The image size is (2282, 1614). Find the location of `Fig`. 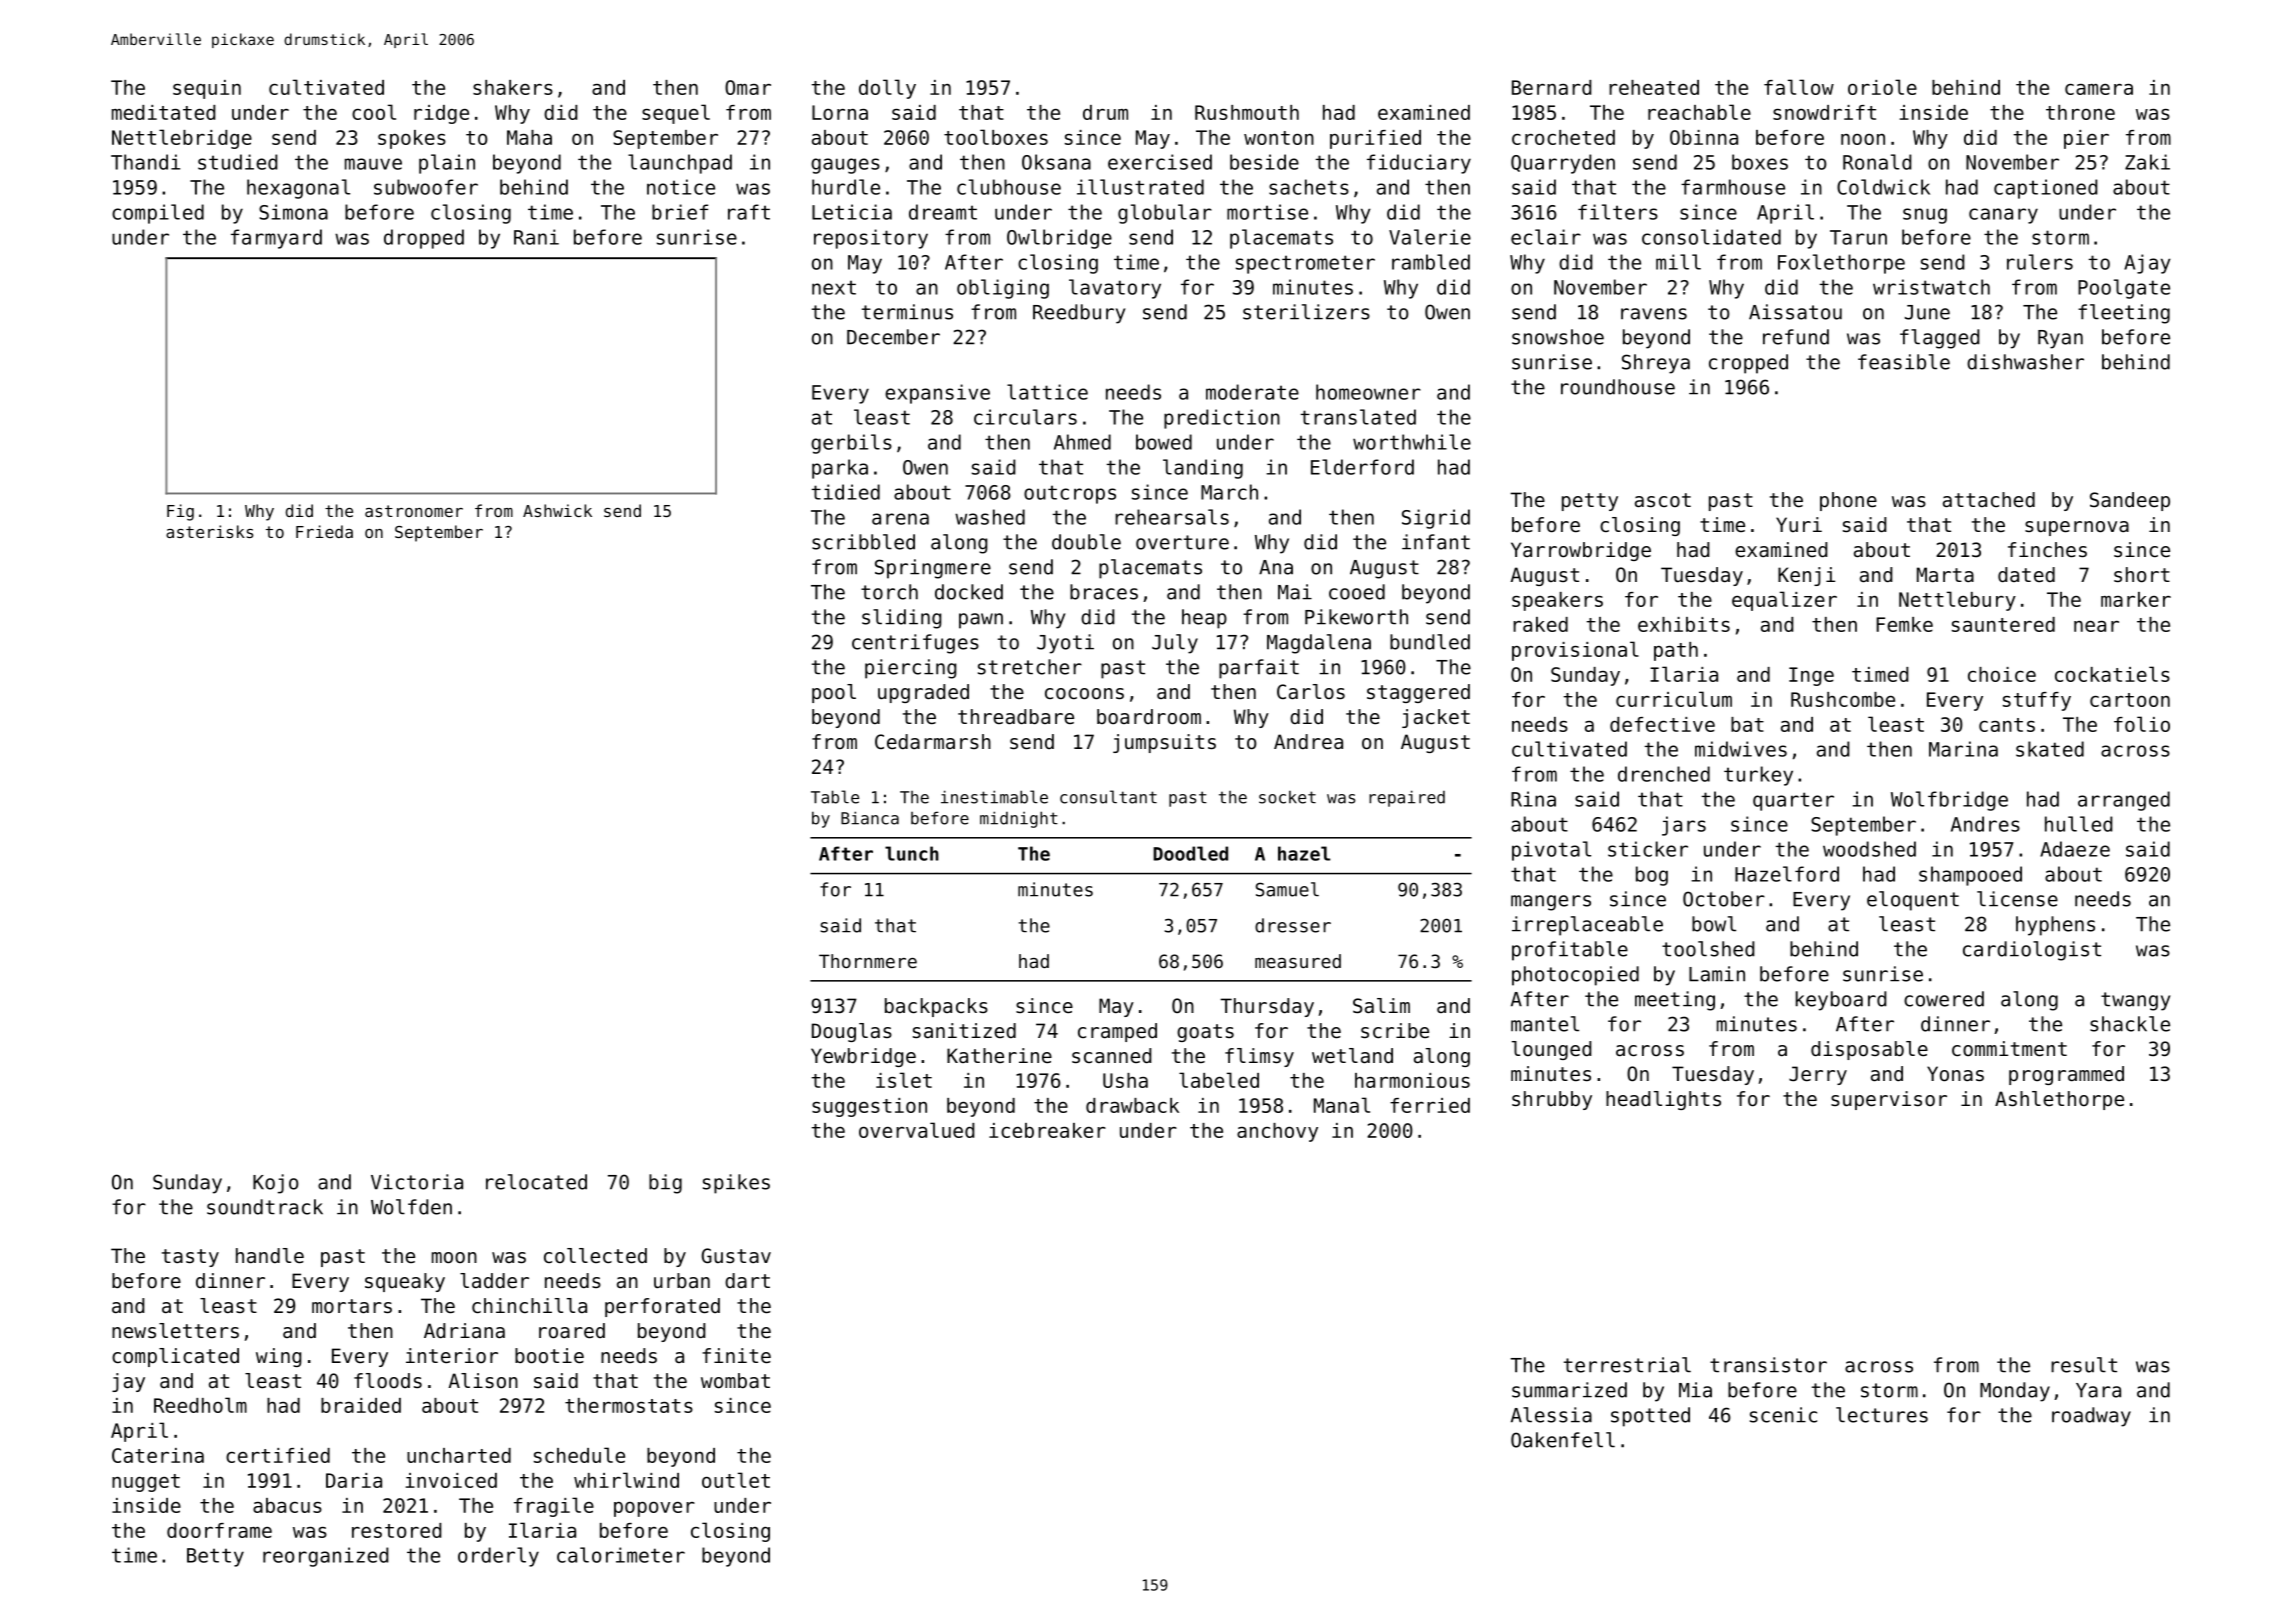

Fig is located at coordinates (180, 512).
